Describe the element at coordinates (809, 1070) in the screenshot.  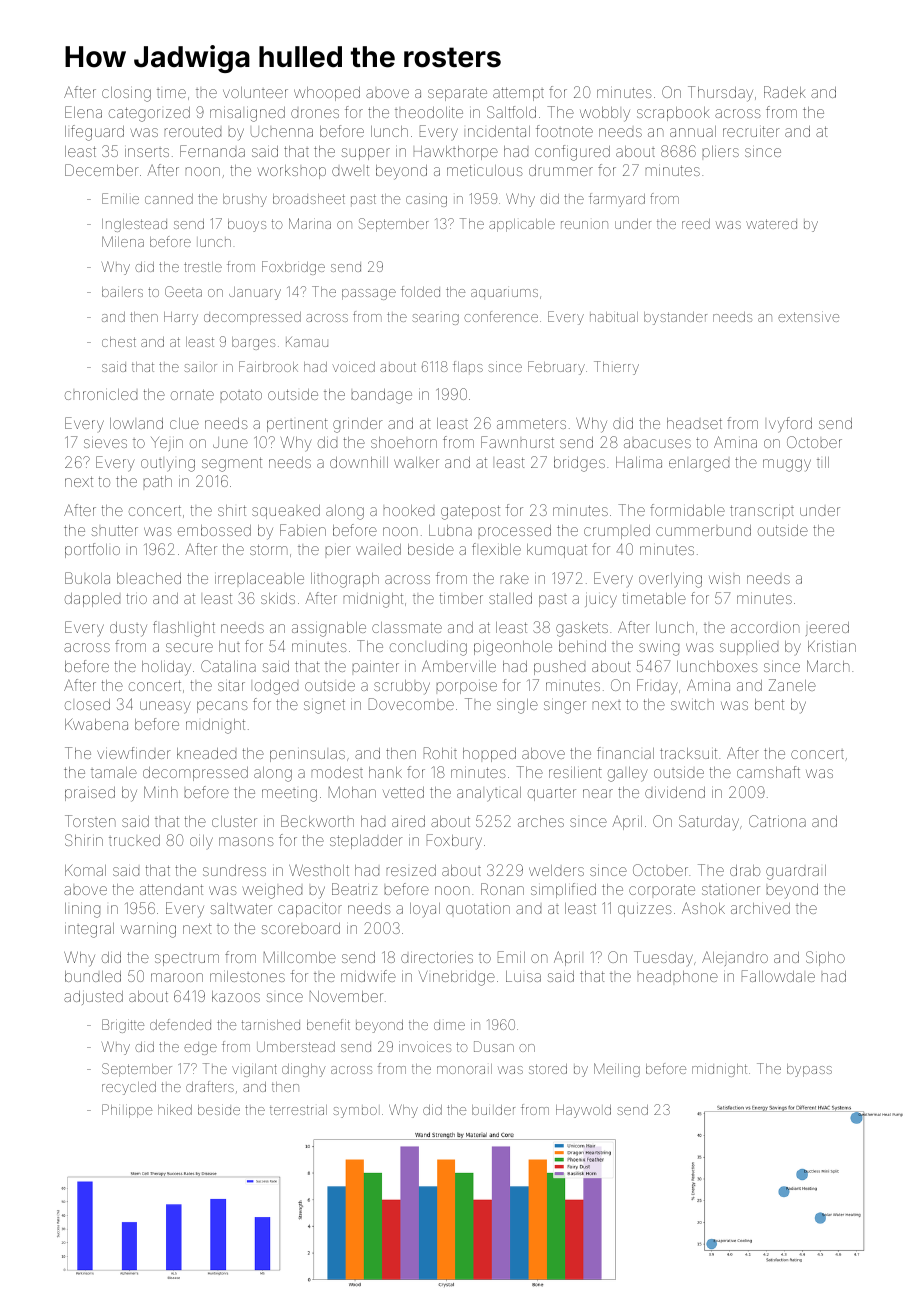
I see `bypass` at that location.
